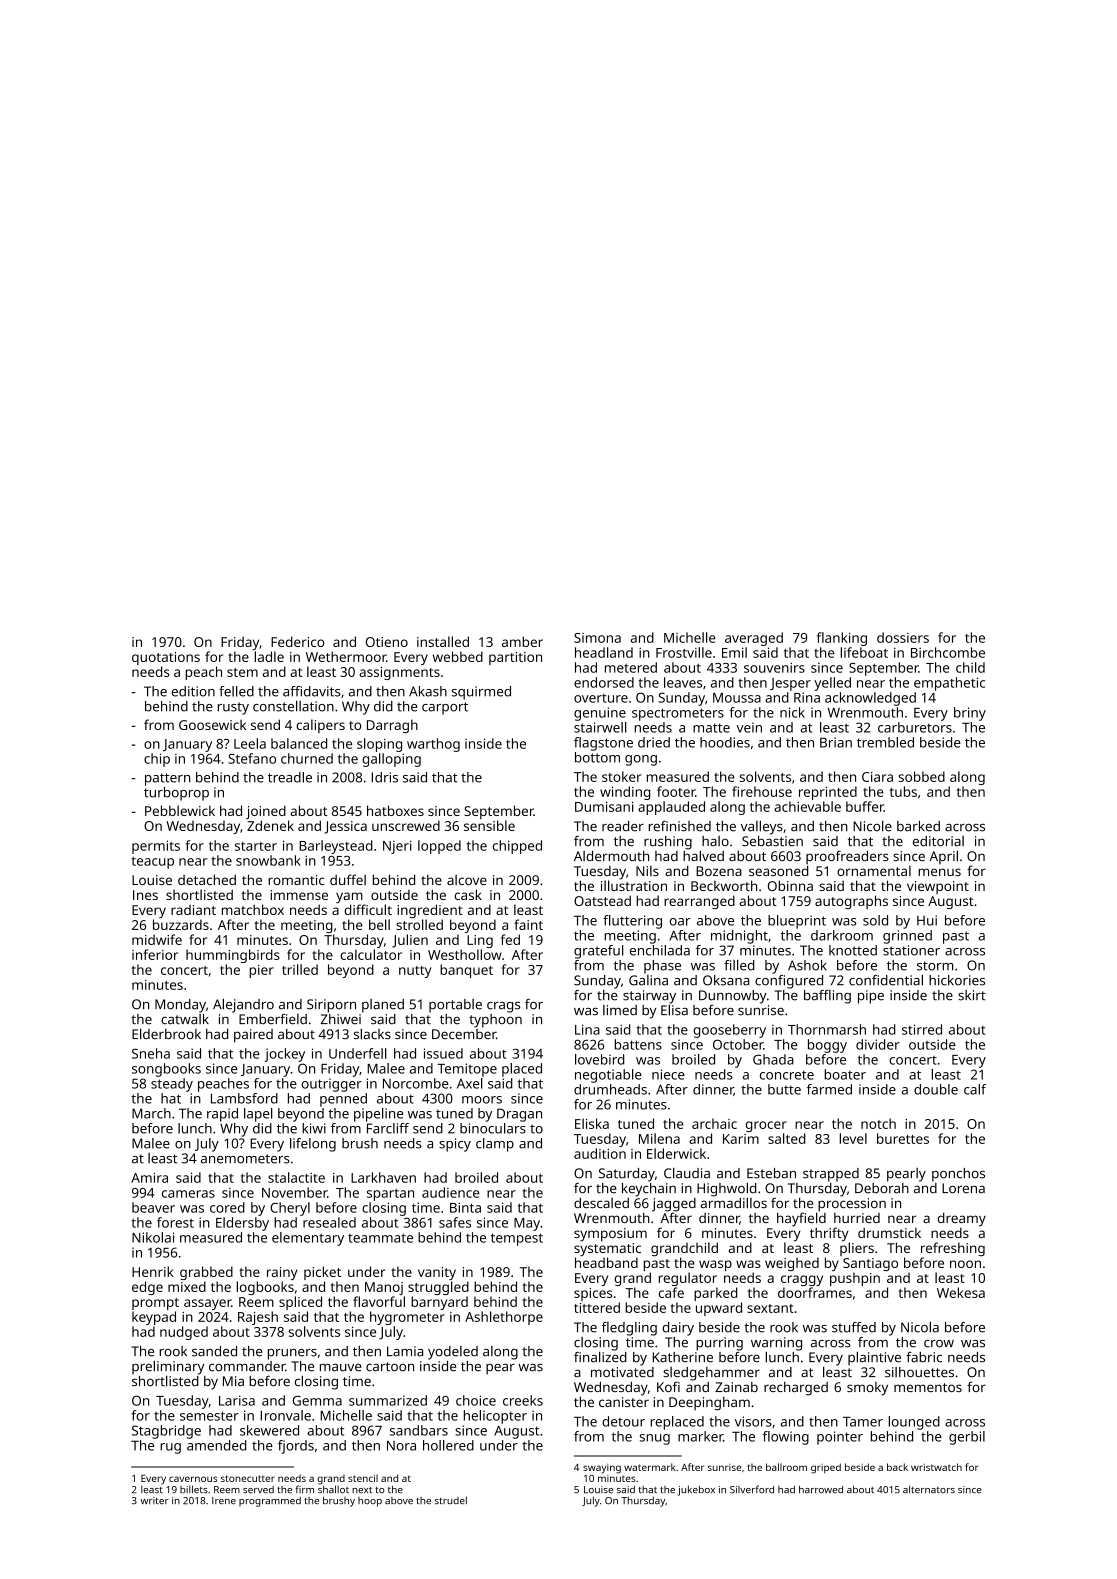  Describe the element at coordinates (878, 1044) in the image. I see `divider` at that location.
